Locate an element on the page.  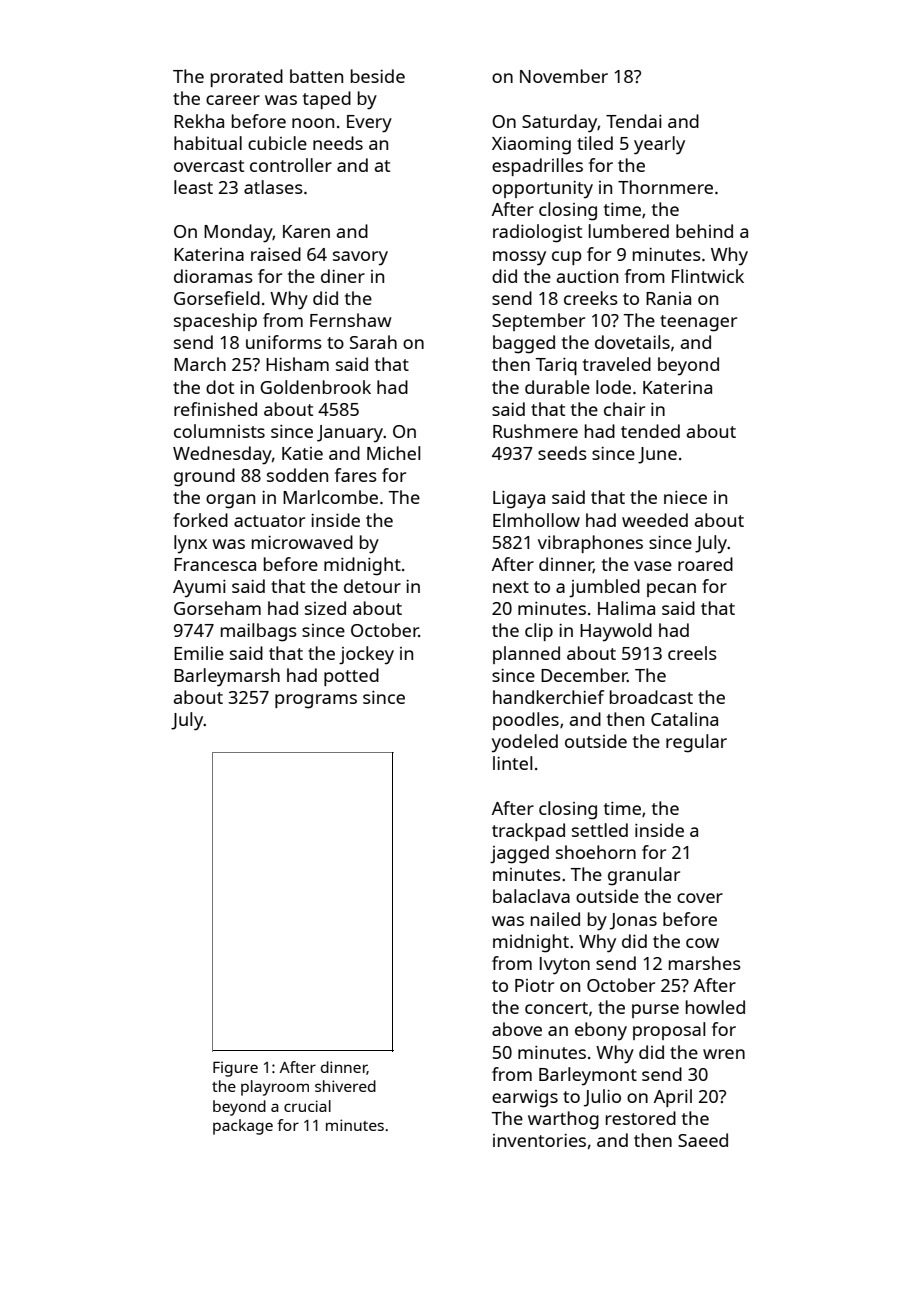
Every is located at coordinates (369, 124).
